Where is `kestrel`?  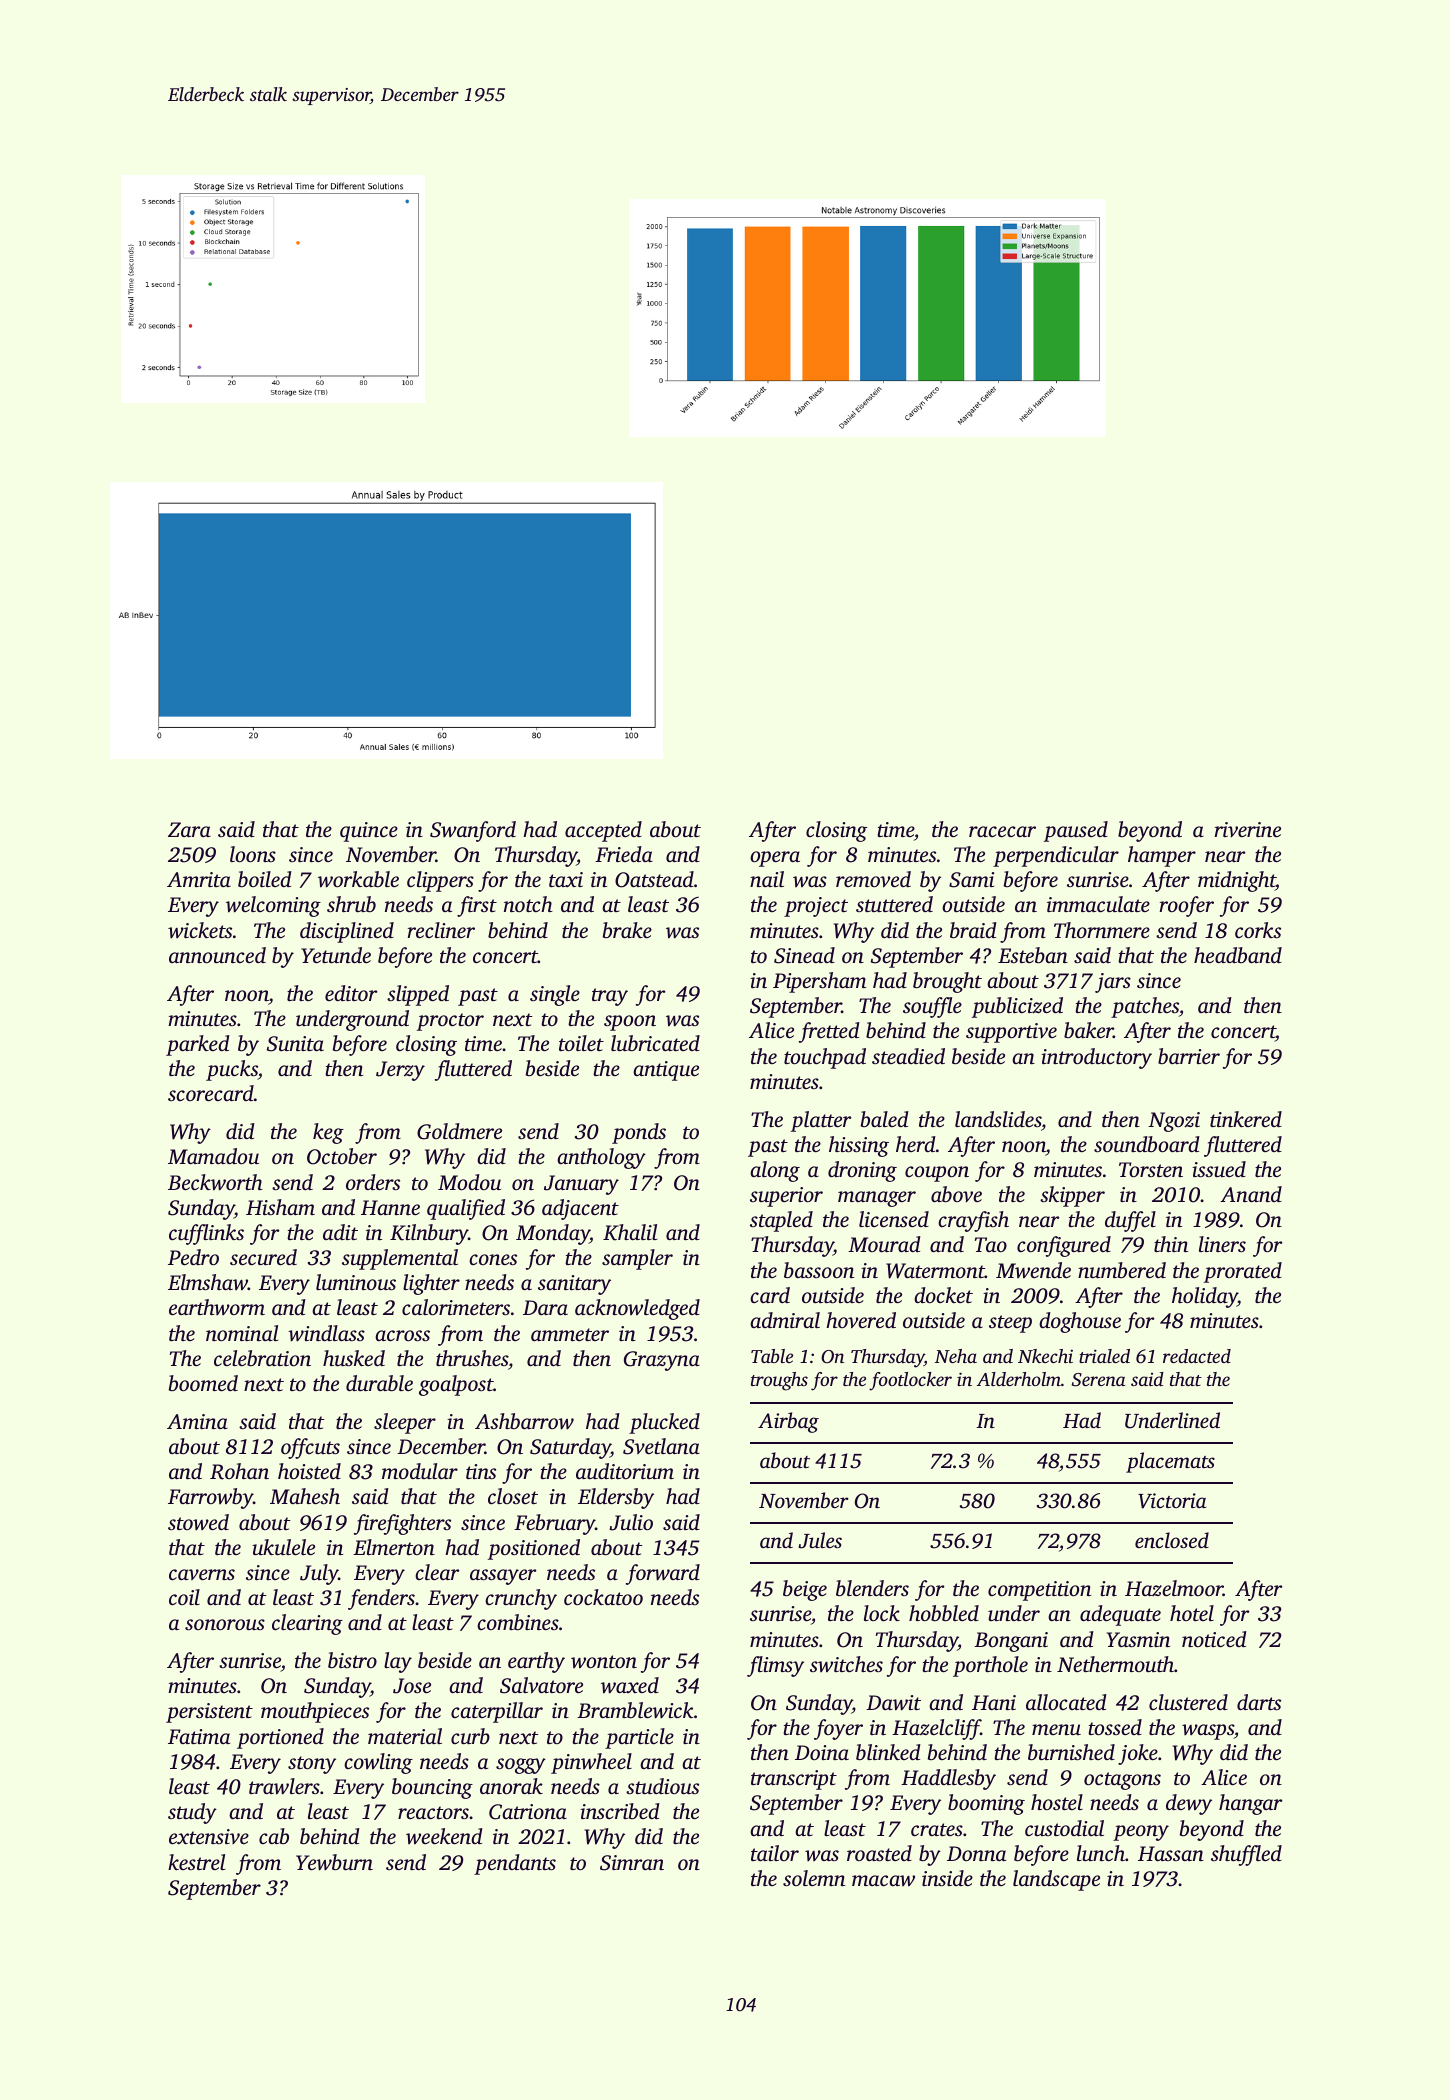
kestrel is located at coordinates (196, 1862).
